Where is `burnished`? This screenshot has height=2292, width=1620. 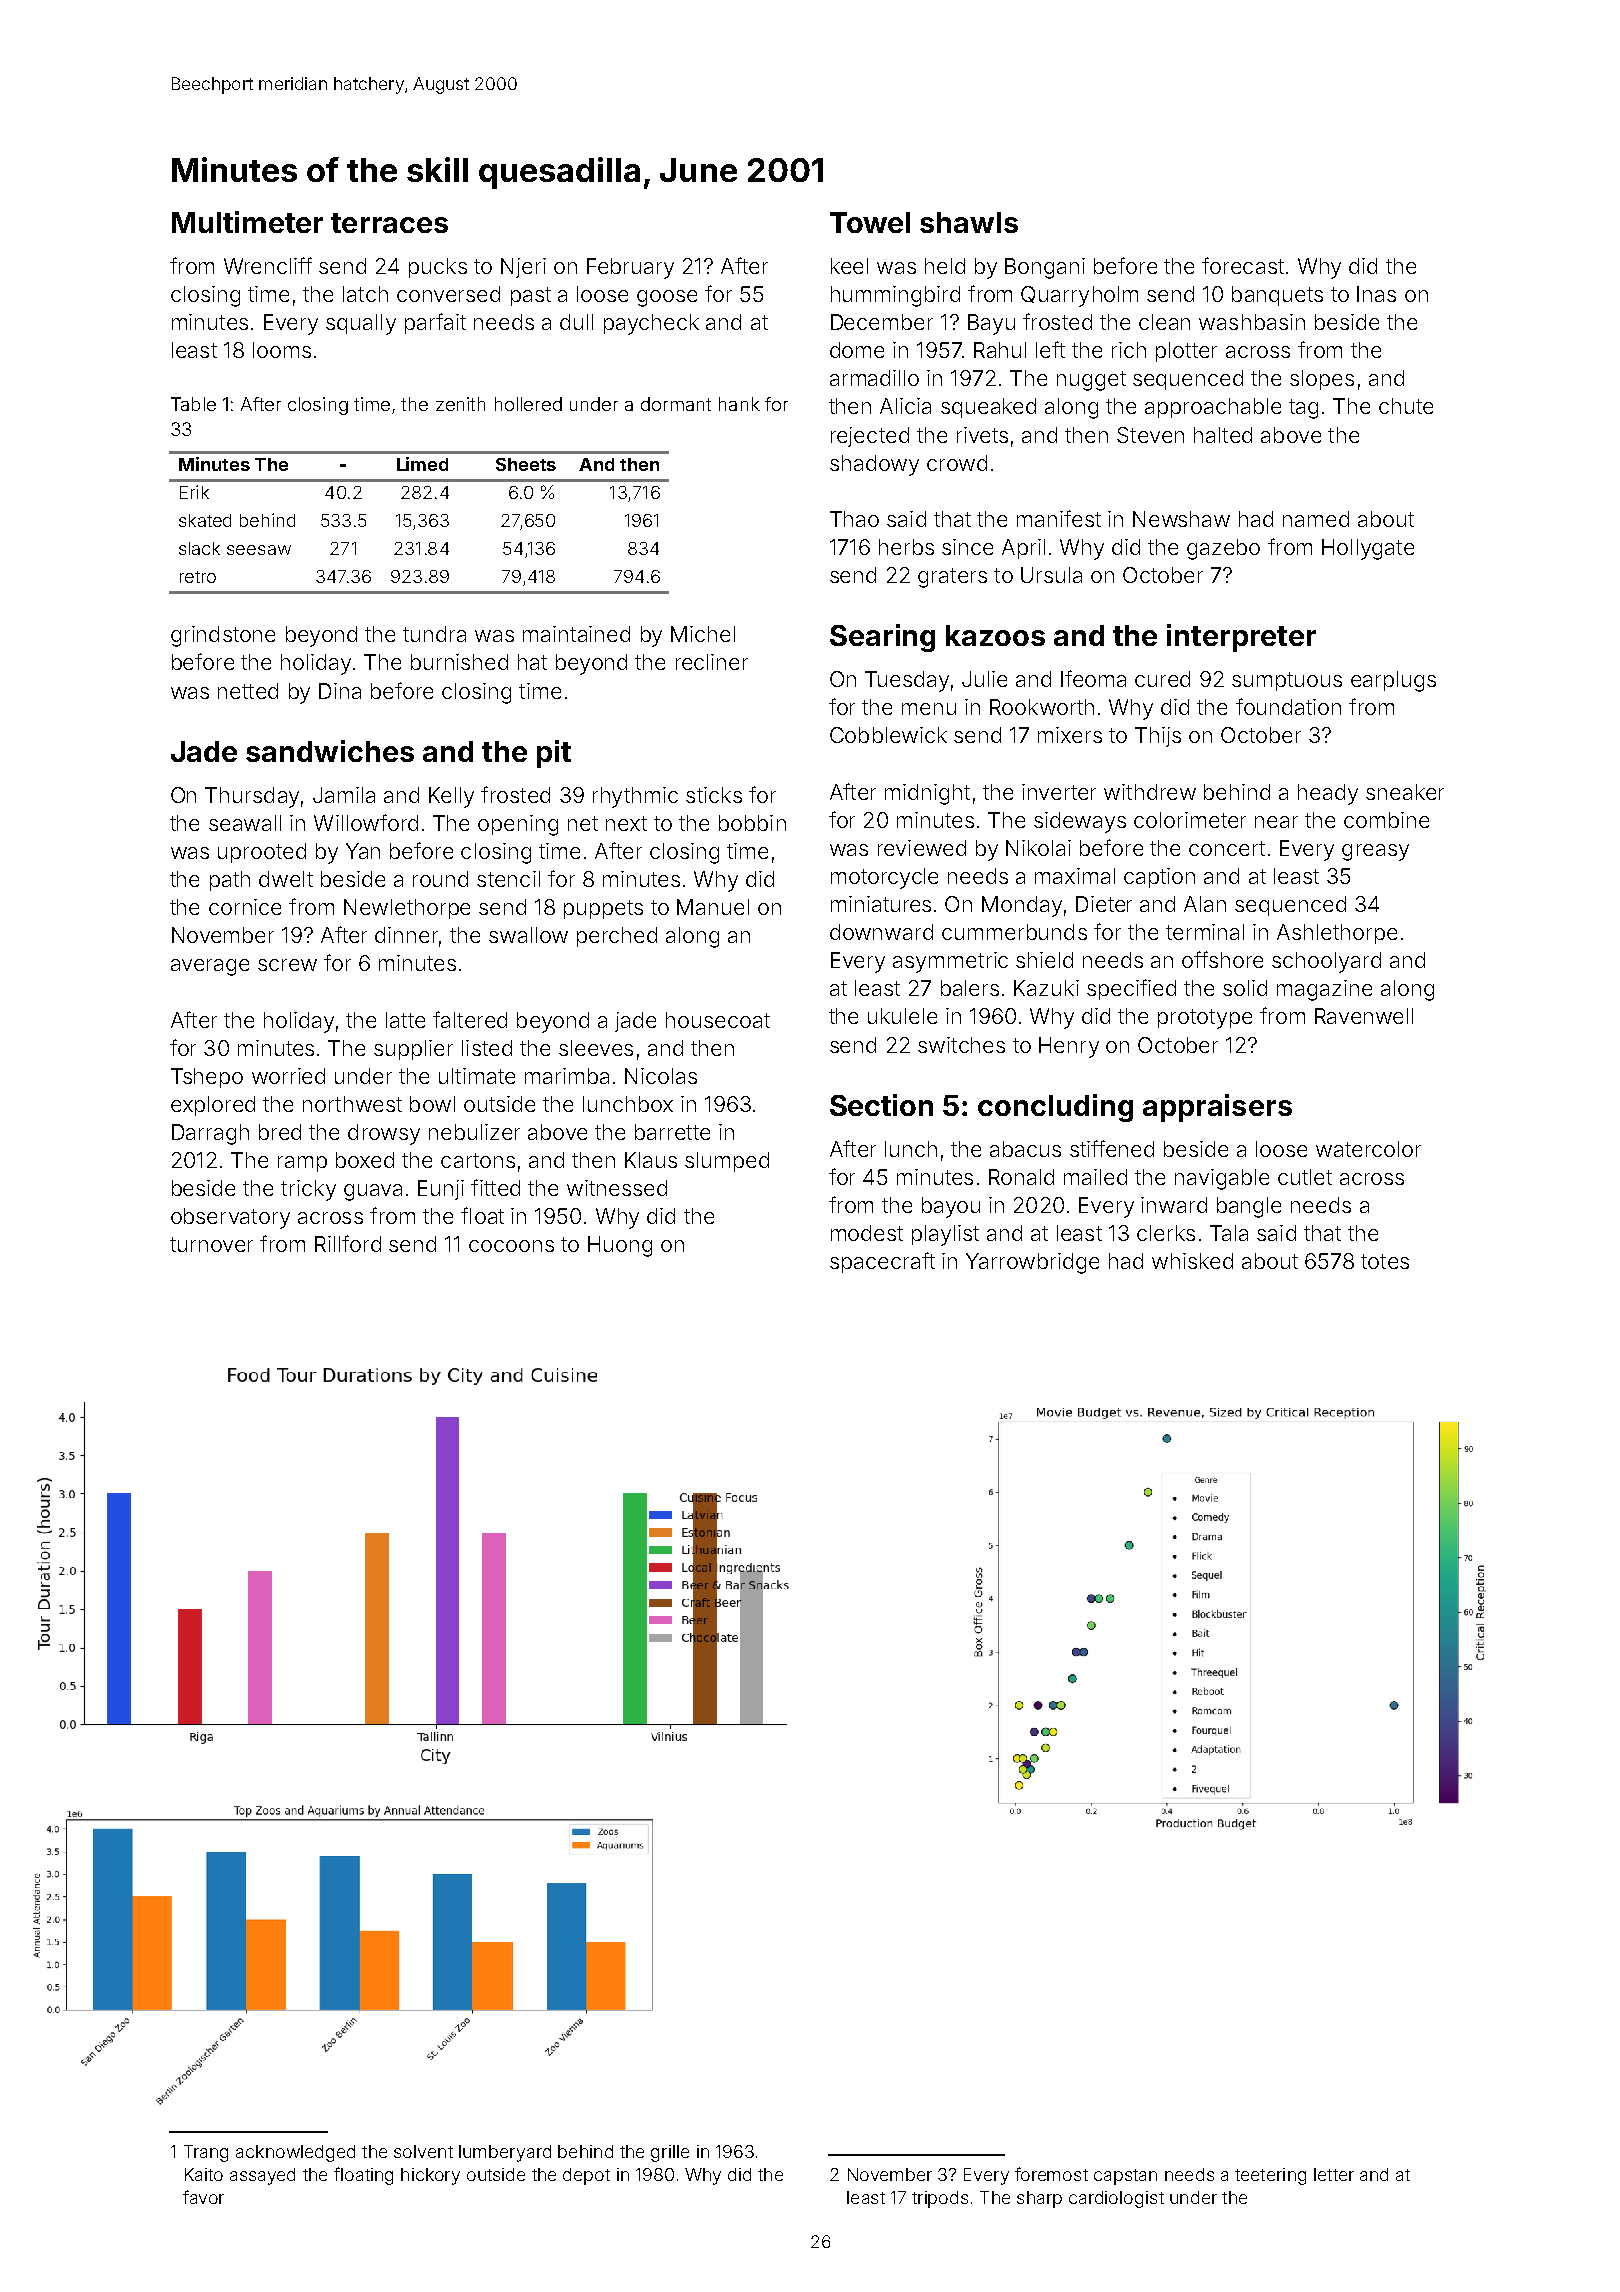
burnished is located at coordinates (459, 662).
